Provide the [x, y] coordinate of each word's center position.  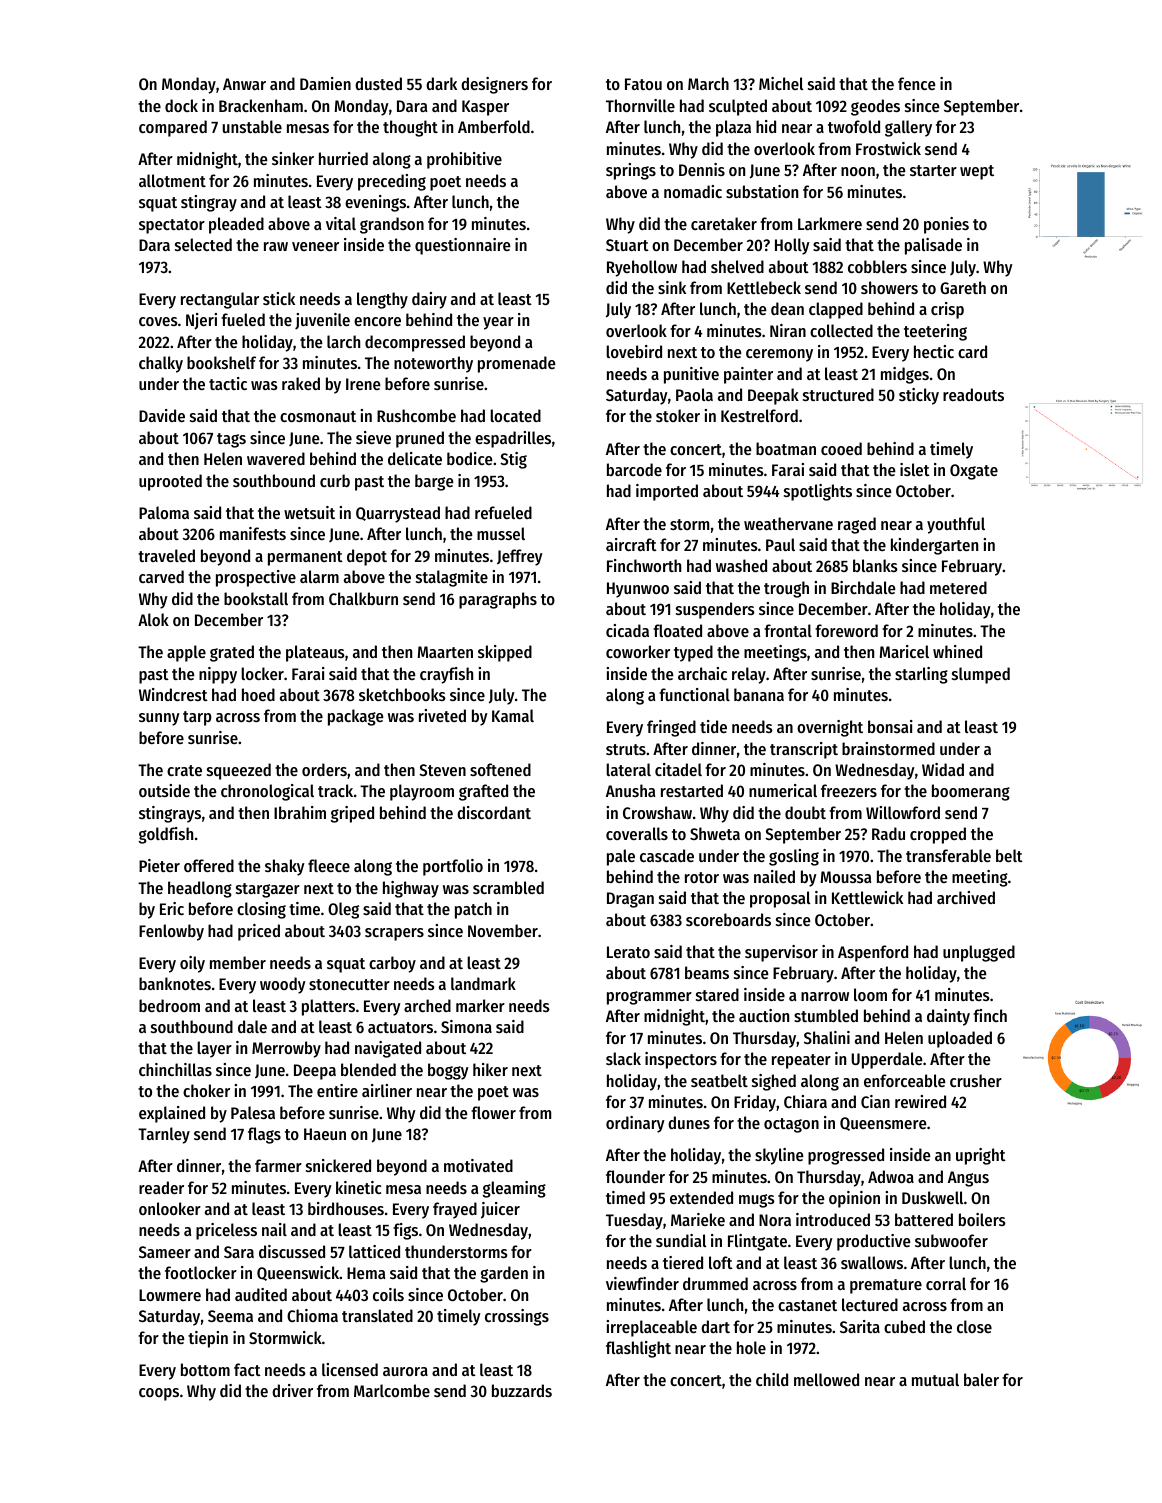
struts [626, 749]
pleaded [236, 225]
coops [159, 1394]
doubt [805, 812]
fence [917, 83]
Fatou [643, 84]
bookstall [256, 598]
